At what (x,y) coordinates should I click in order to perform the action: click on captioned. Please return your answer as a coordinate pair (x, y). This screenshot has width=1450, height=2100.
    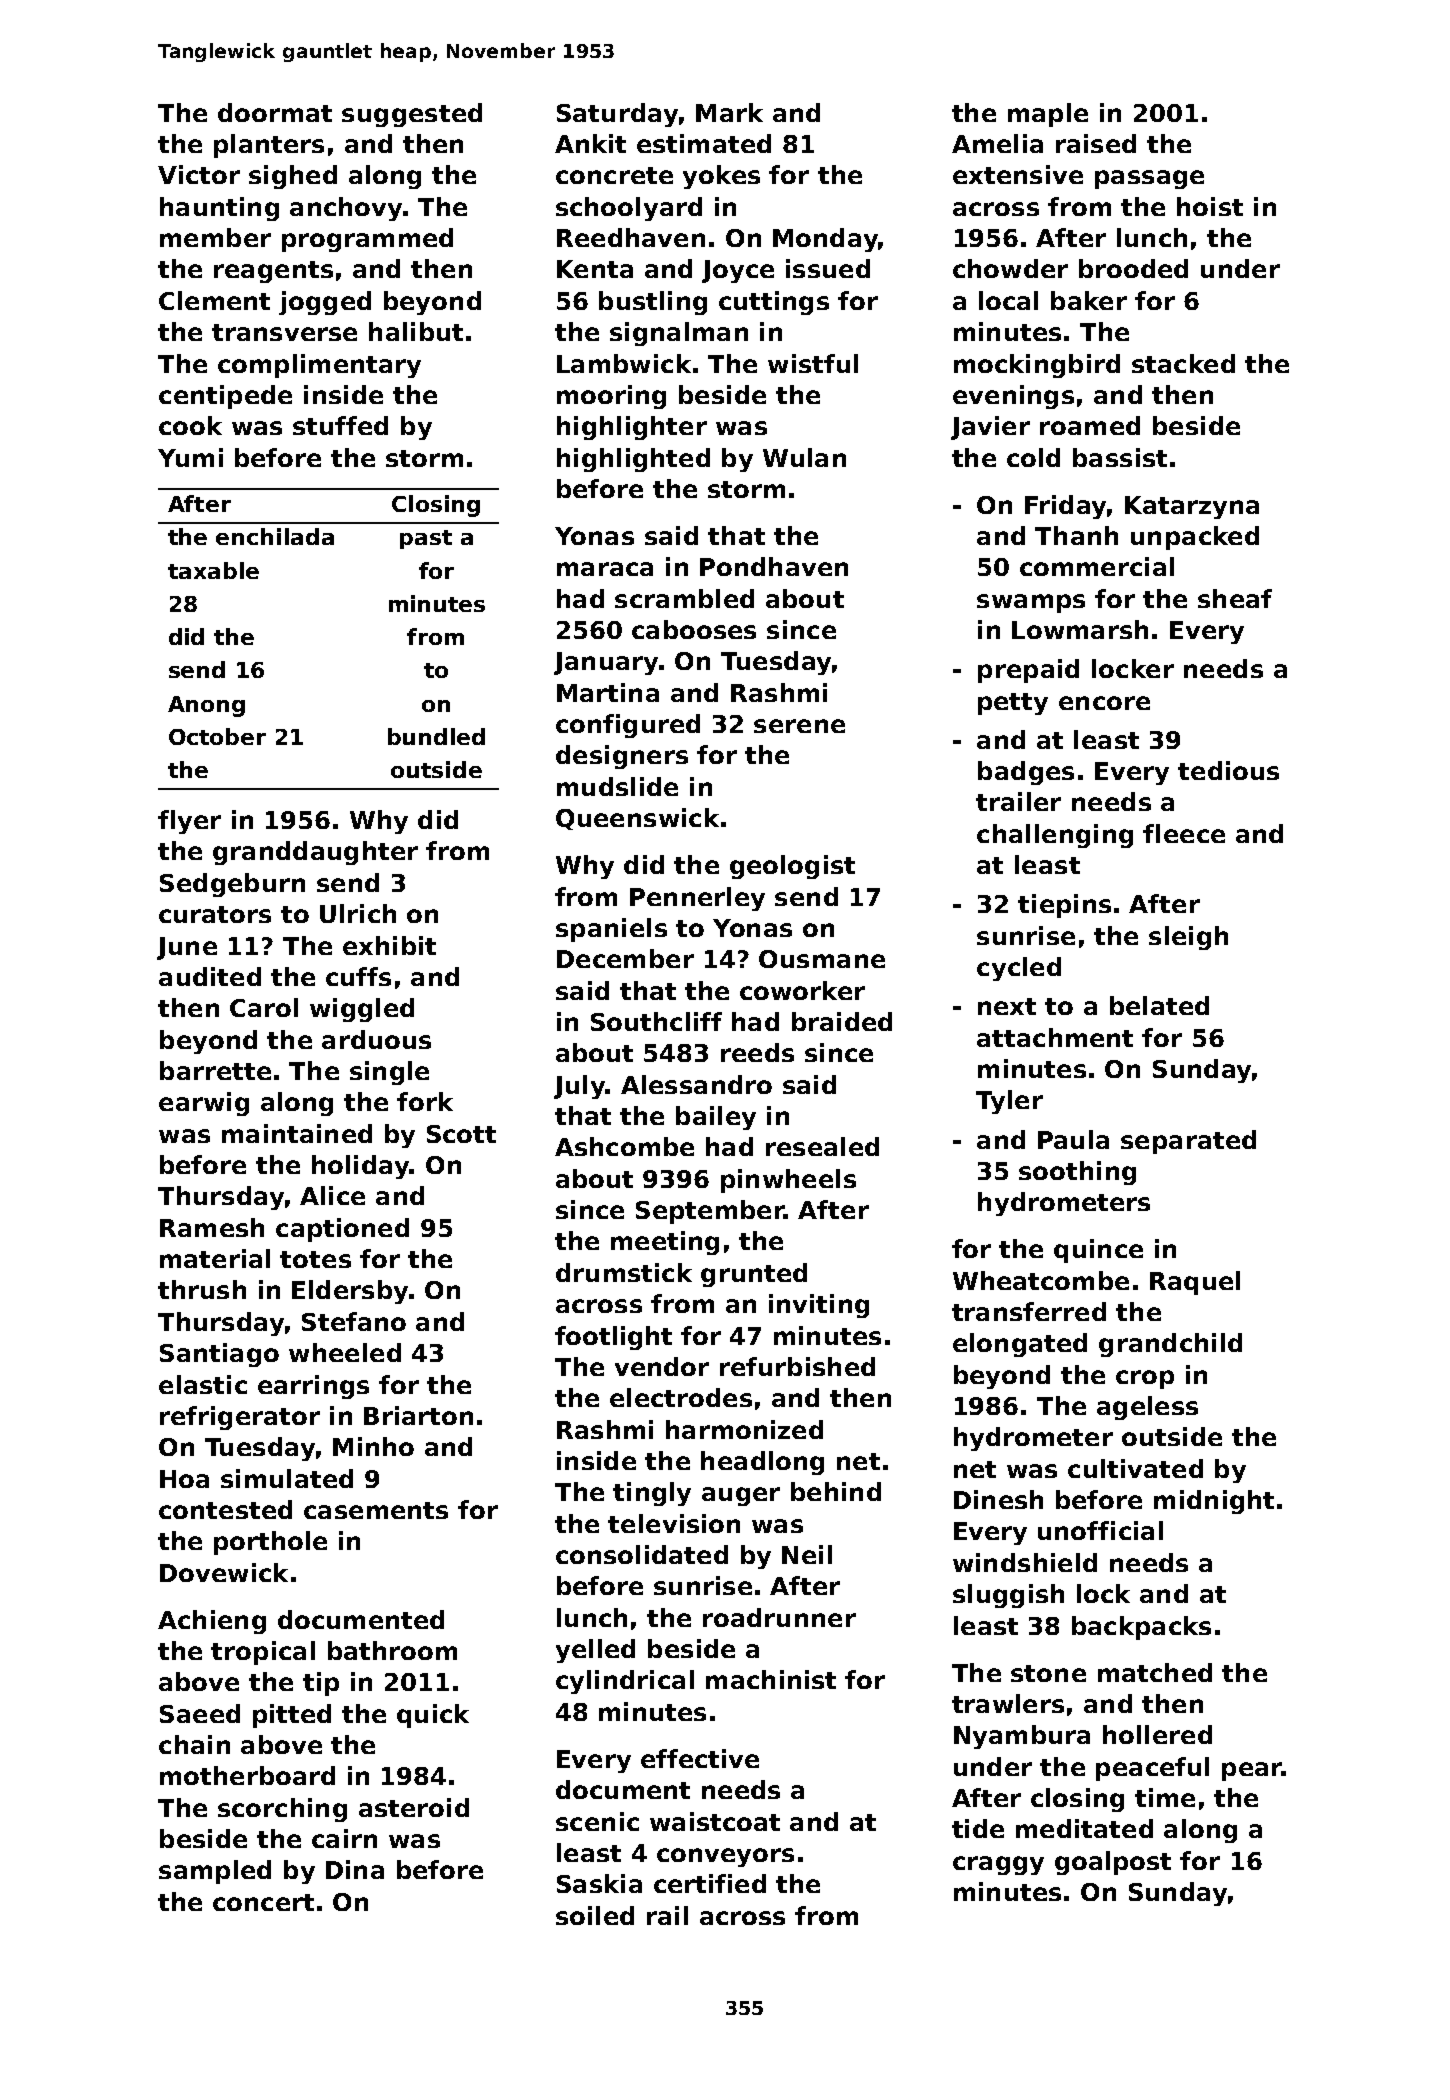
    Looking at the image, I should click on (342, 1230).
